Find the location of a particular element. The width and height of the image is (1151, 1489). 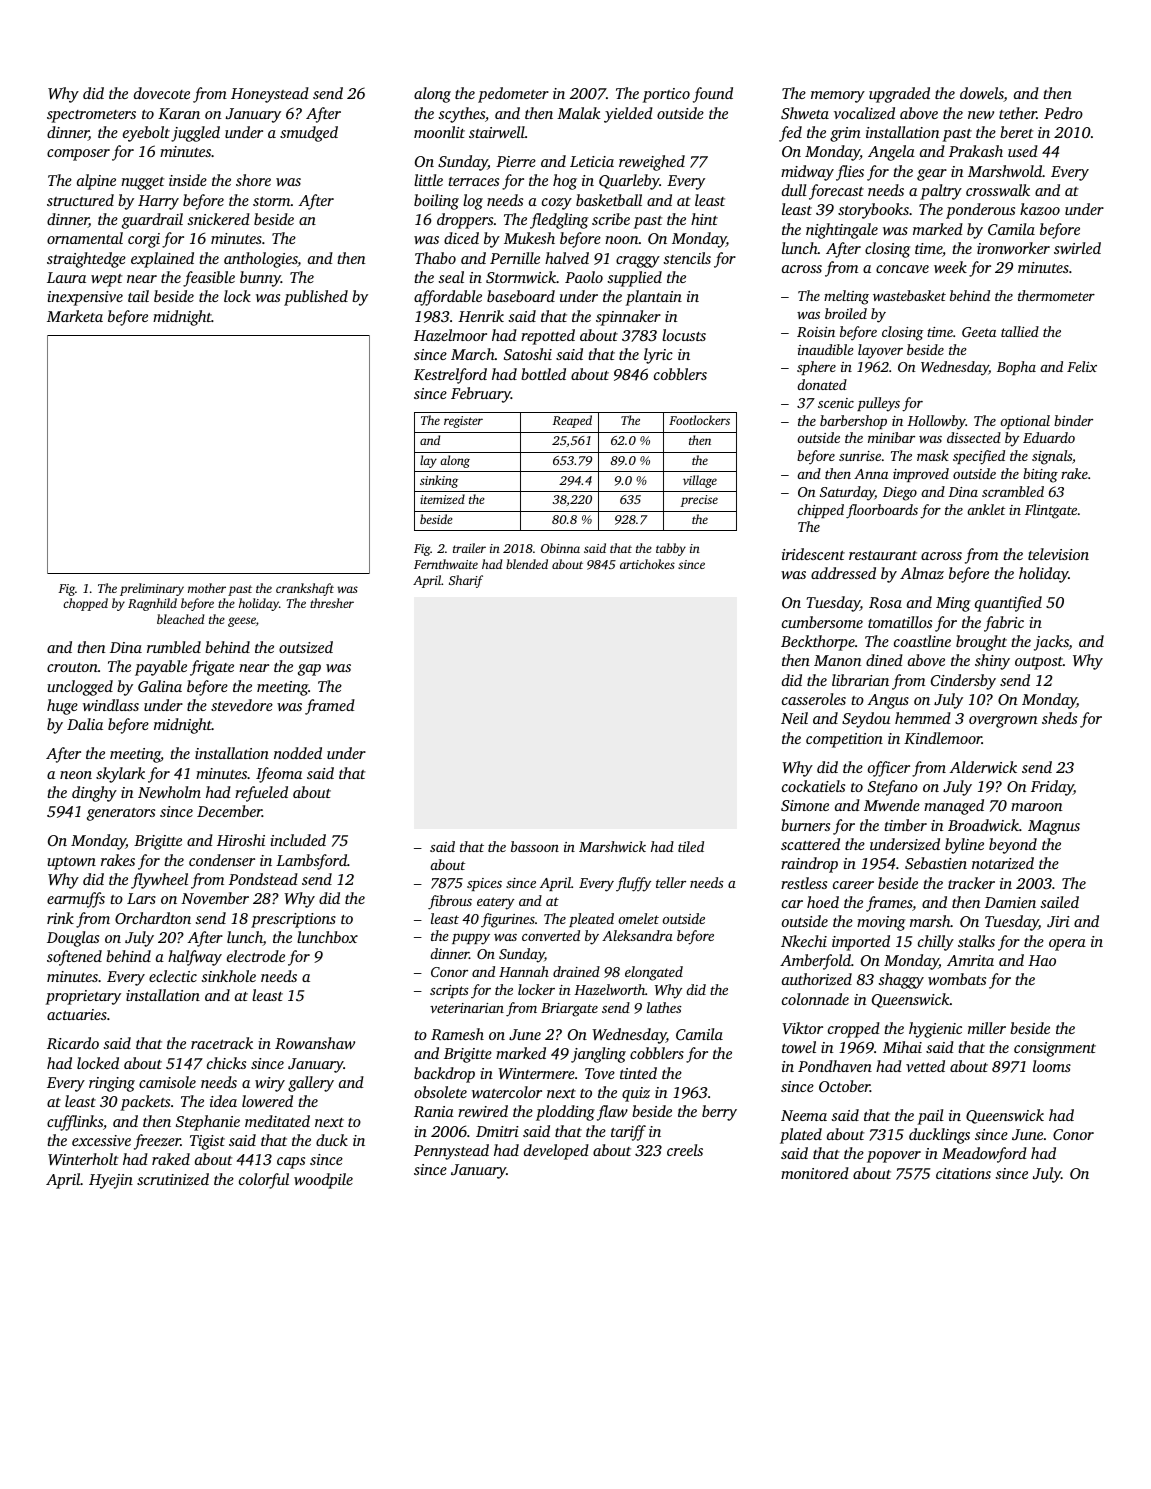

Winterholt is located at coordinates (83, 1159).
